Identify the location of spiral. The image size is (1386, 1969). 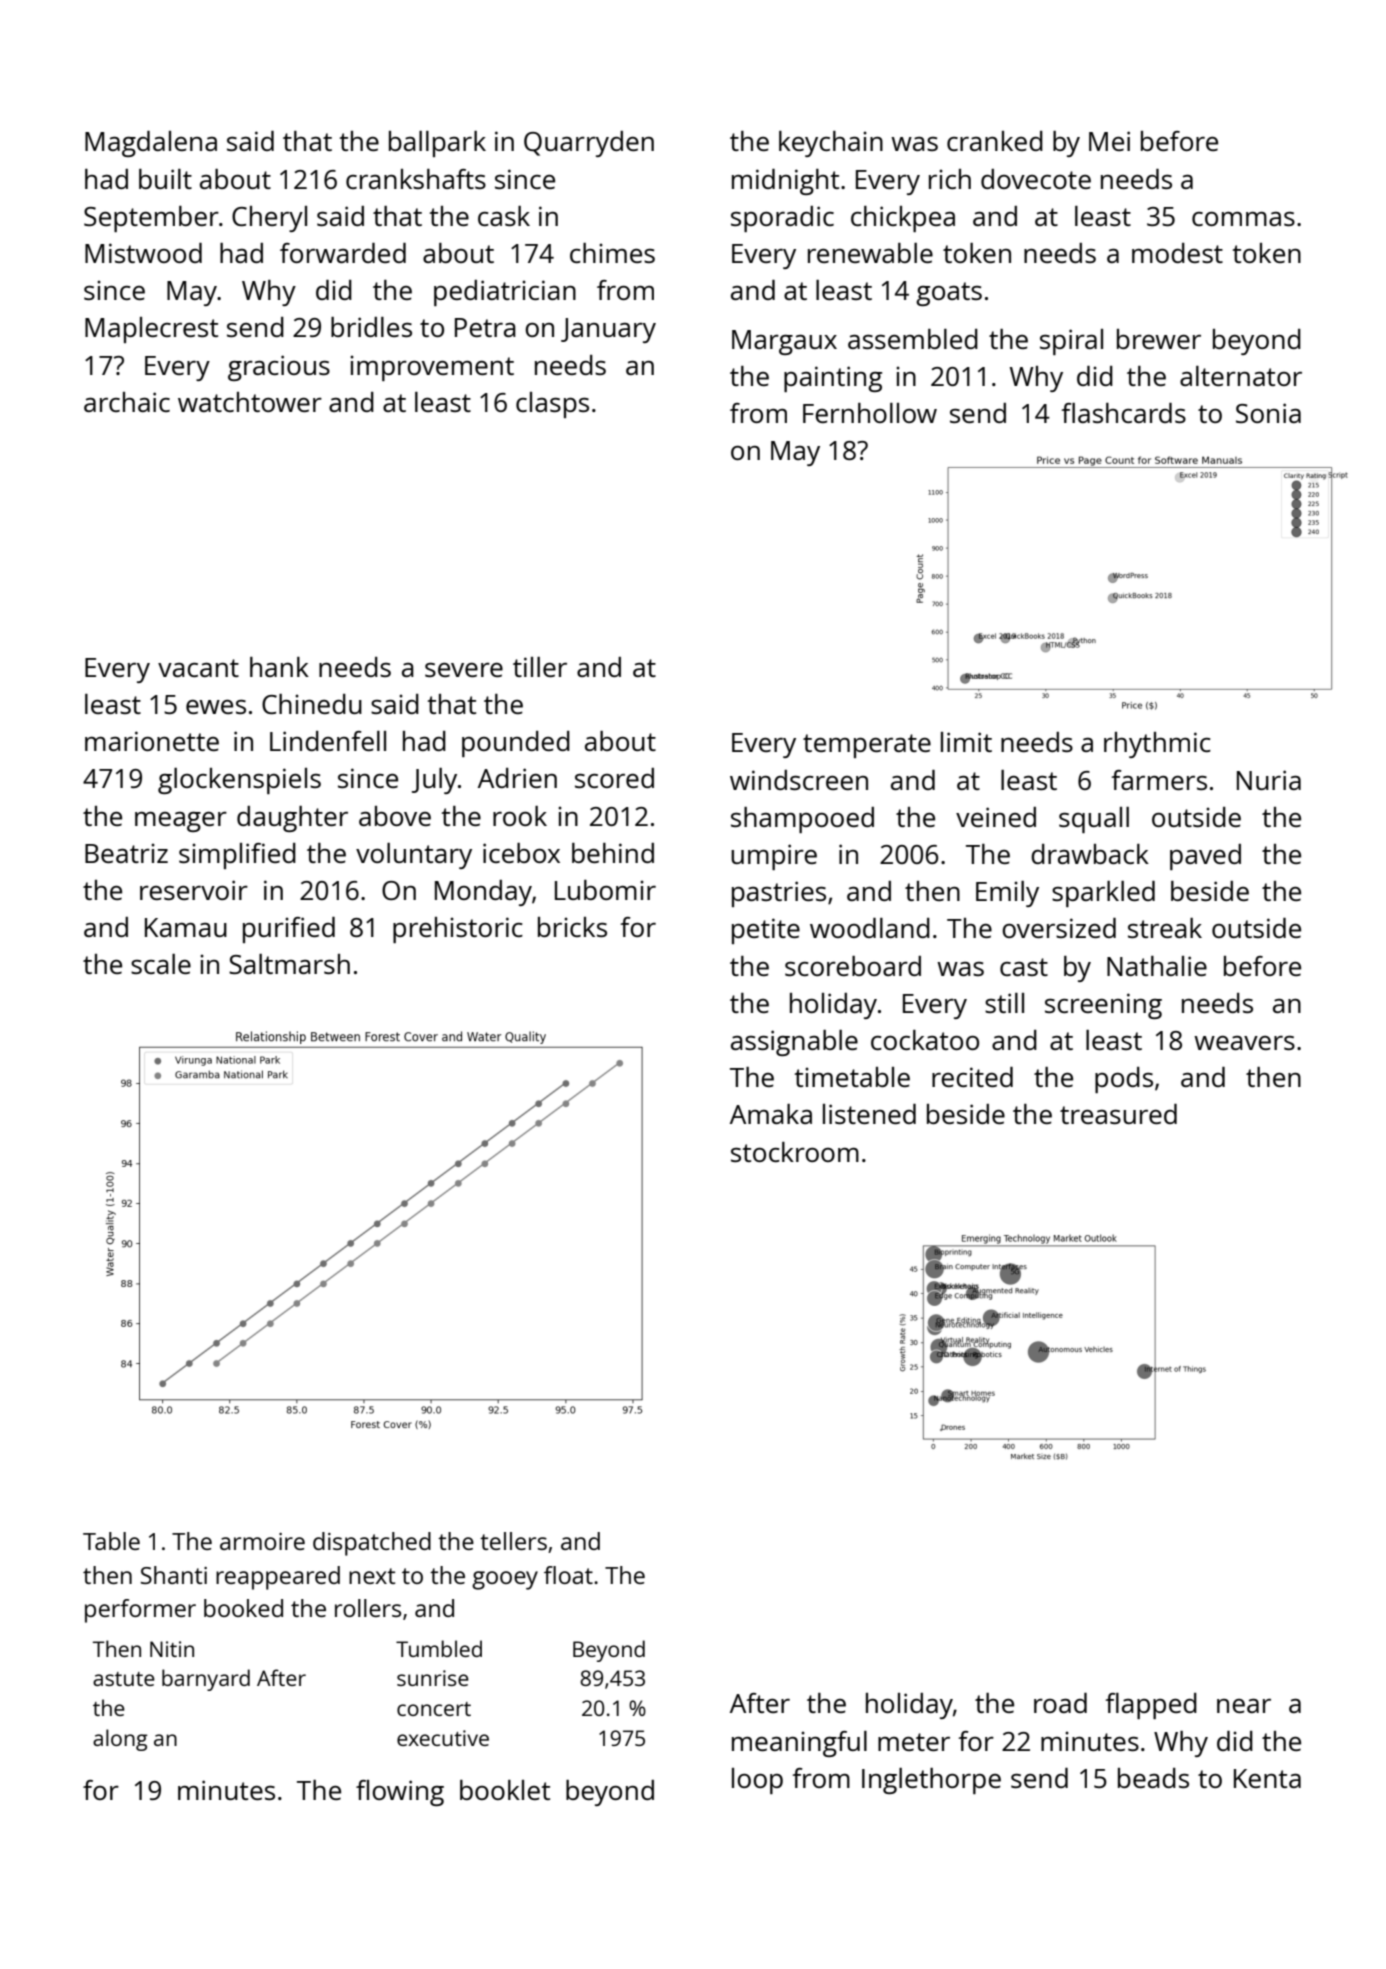
(1071, 342).
